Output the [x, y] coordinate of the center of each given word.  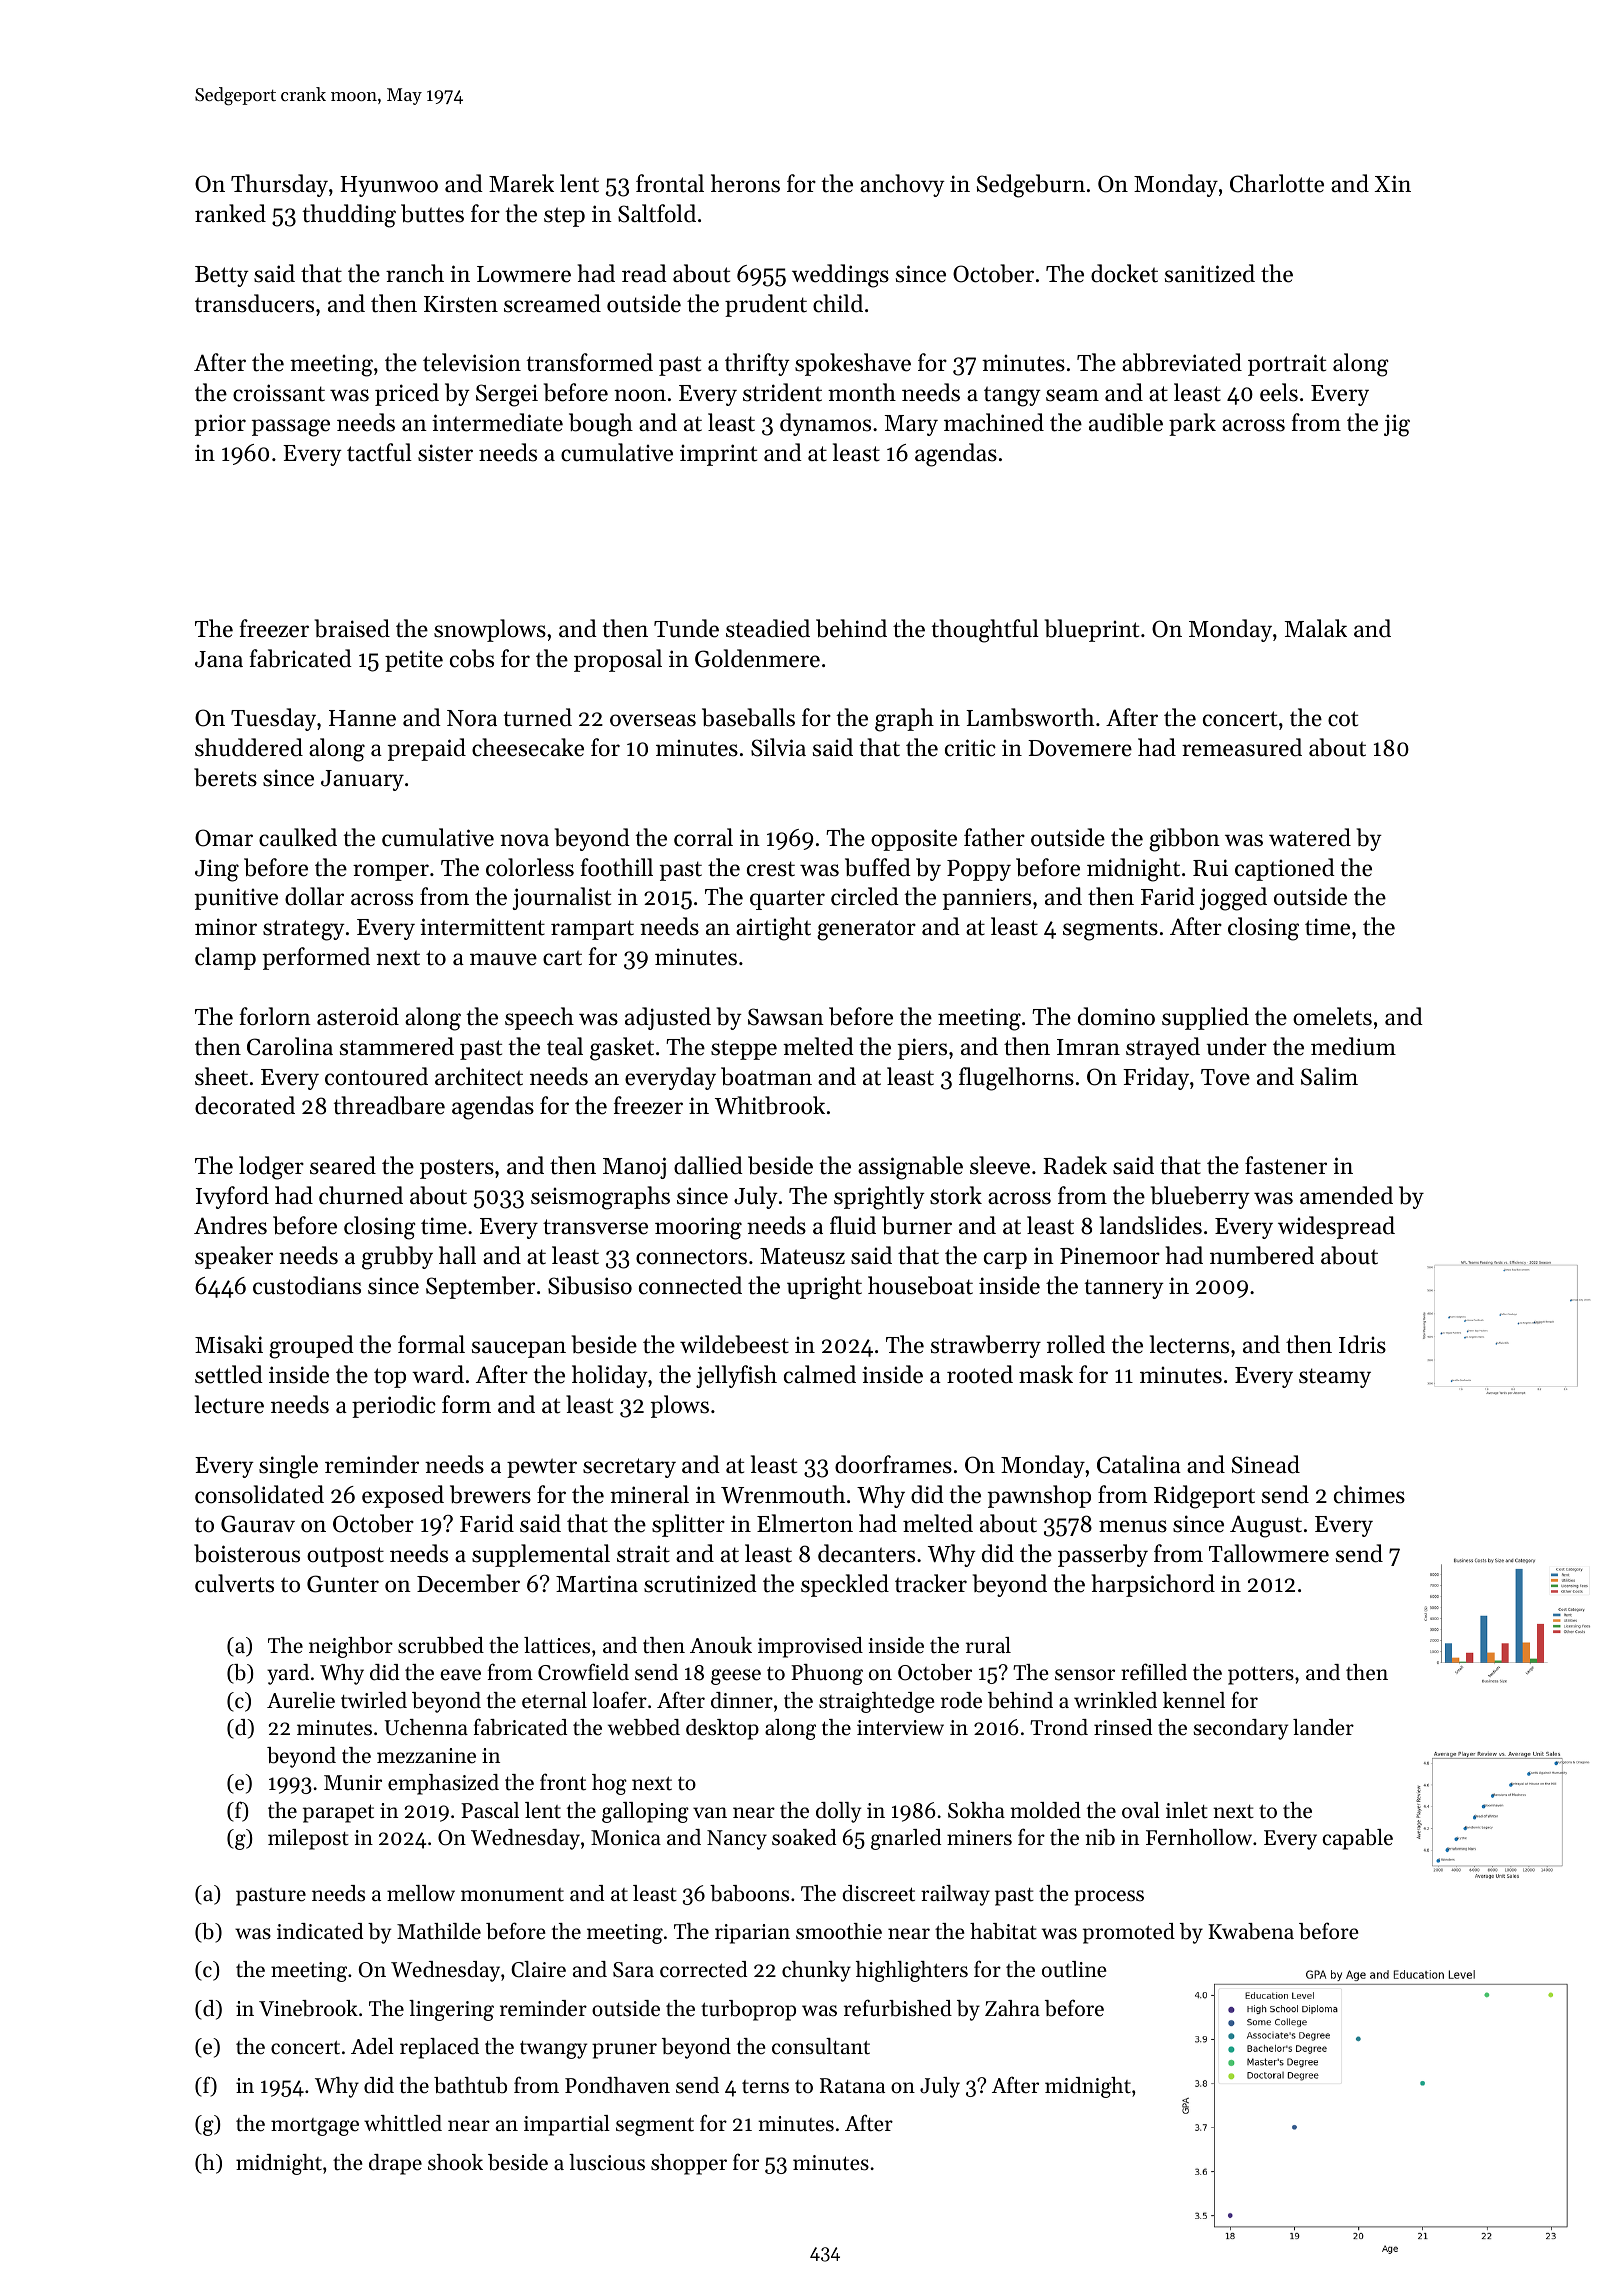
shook [455, 2162]
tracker [931, 1583]
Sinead [1266, 1464]
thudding [349, 216]
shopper [689, 2164]
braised [352, 628]
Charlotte [1277, 183]
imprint [718, 455]
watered [1310, 837]
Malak [1316, 628]
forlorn [275, 1016]
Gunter [343, 1584]
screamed [552, 303]
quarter [787, 900]
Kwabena [1251, 1931]
